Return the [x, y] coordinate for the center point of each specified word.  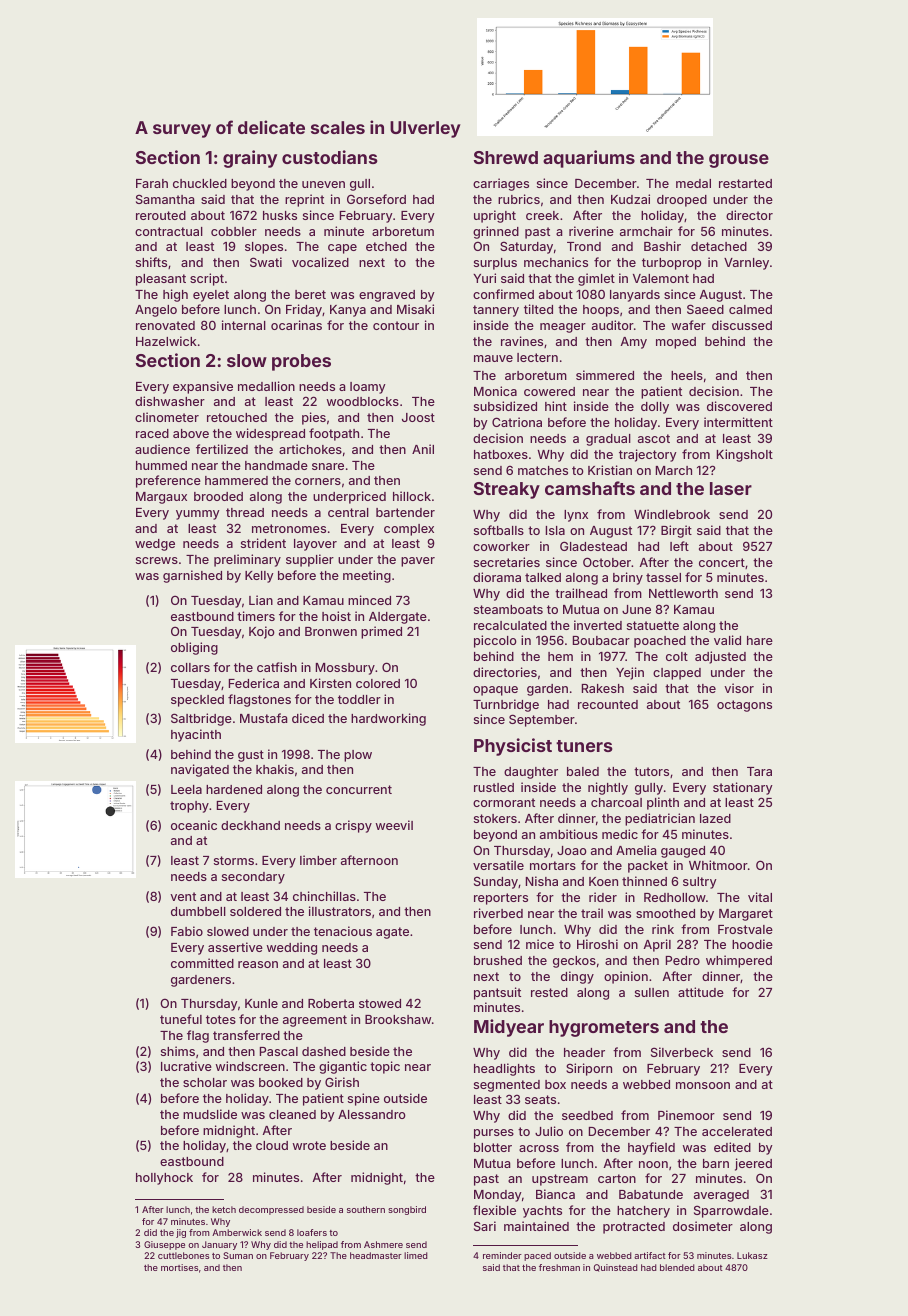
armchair [646, 231]
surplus [495, 264]
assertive [235, 947]
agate [392, 933]
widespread [270, 434]
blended [677, 1267]
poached [660, 642]
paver [418, 562]
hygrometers [604, 1028]
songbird [407, 1210]
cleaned [292, 1114]
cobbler [234, 231]
